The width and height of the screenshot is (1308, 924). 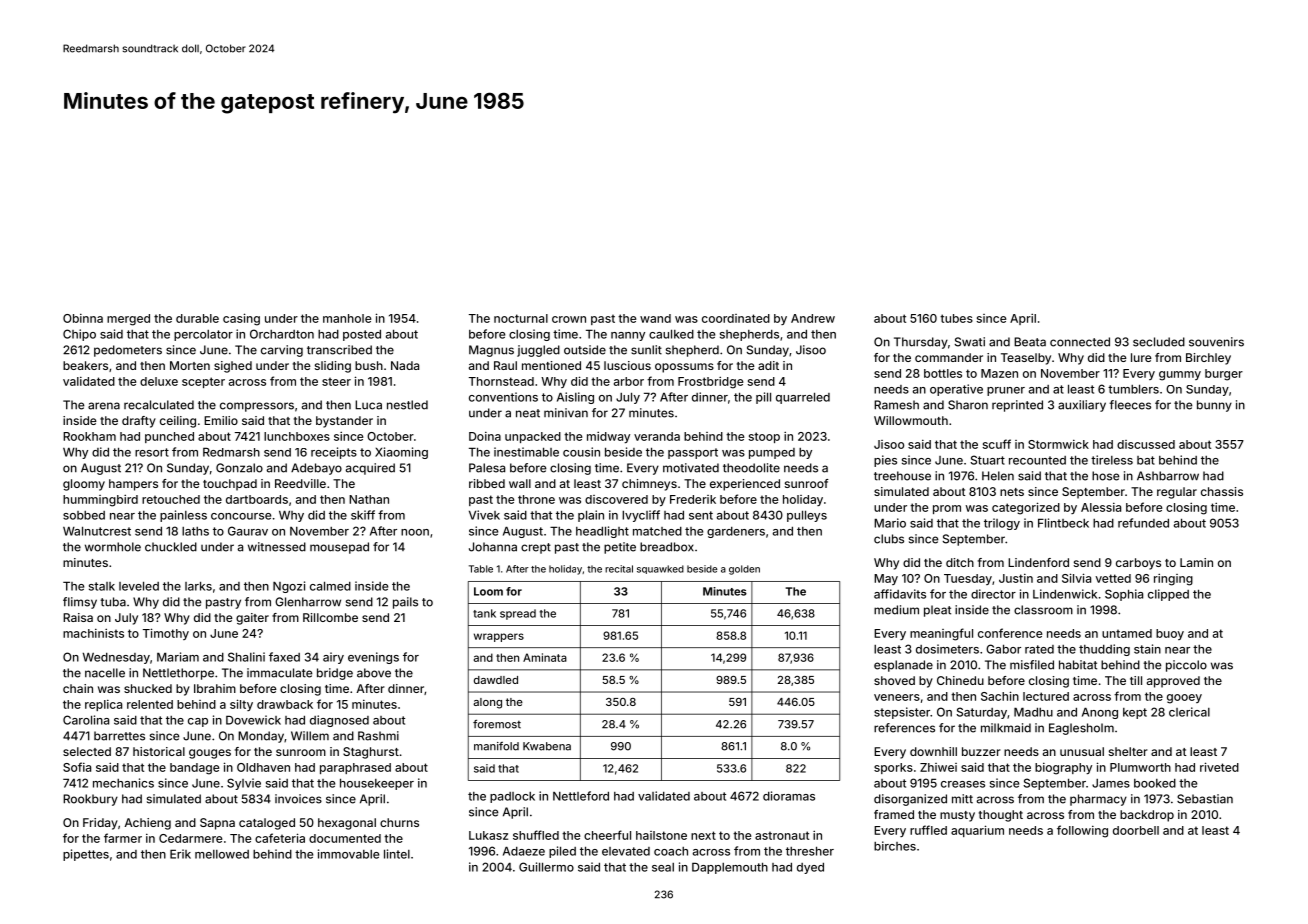 What do you see at coordinates (104, 406) in the screenshot?
I see `arena` at bounding box center [104, 406].
